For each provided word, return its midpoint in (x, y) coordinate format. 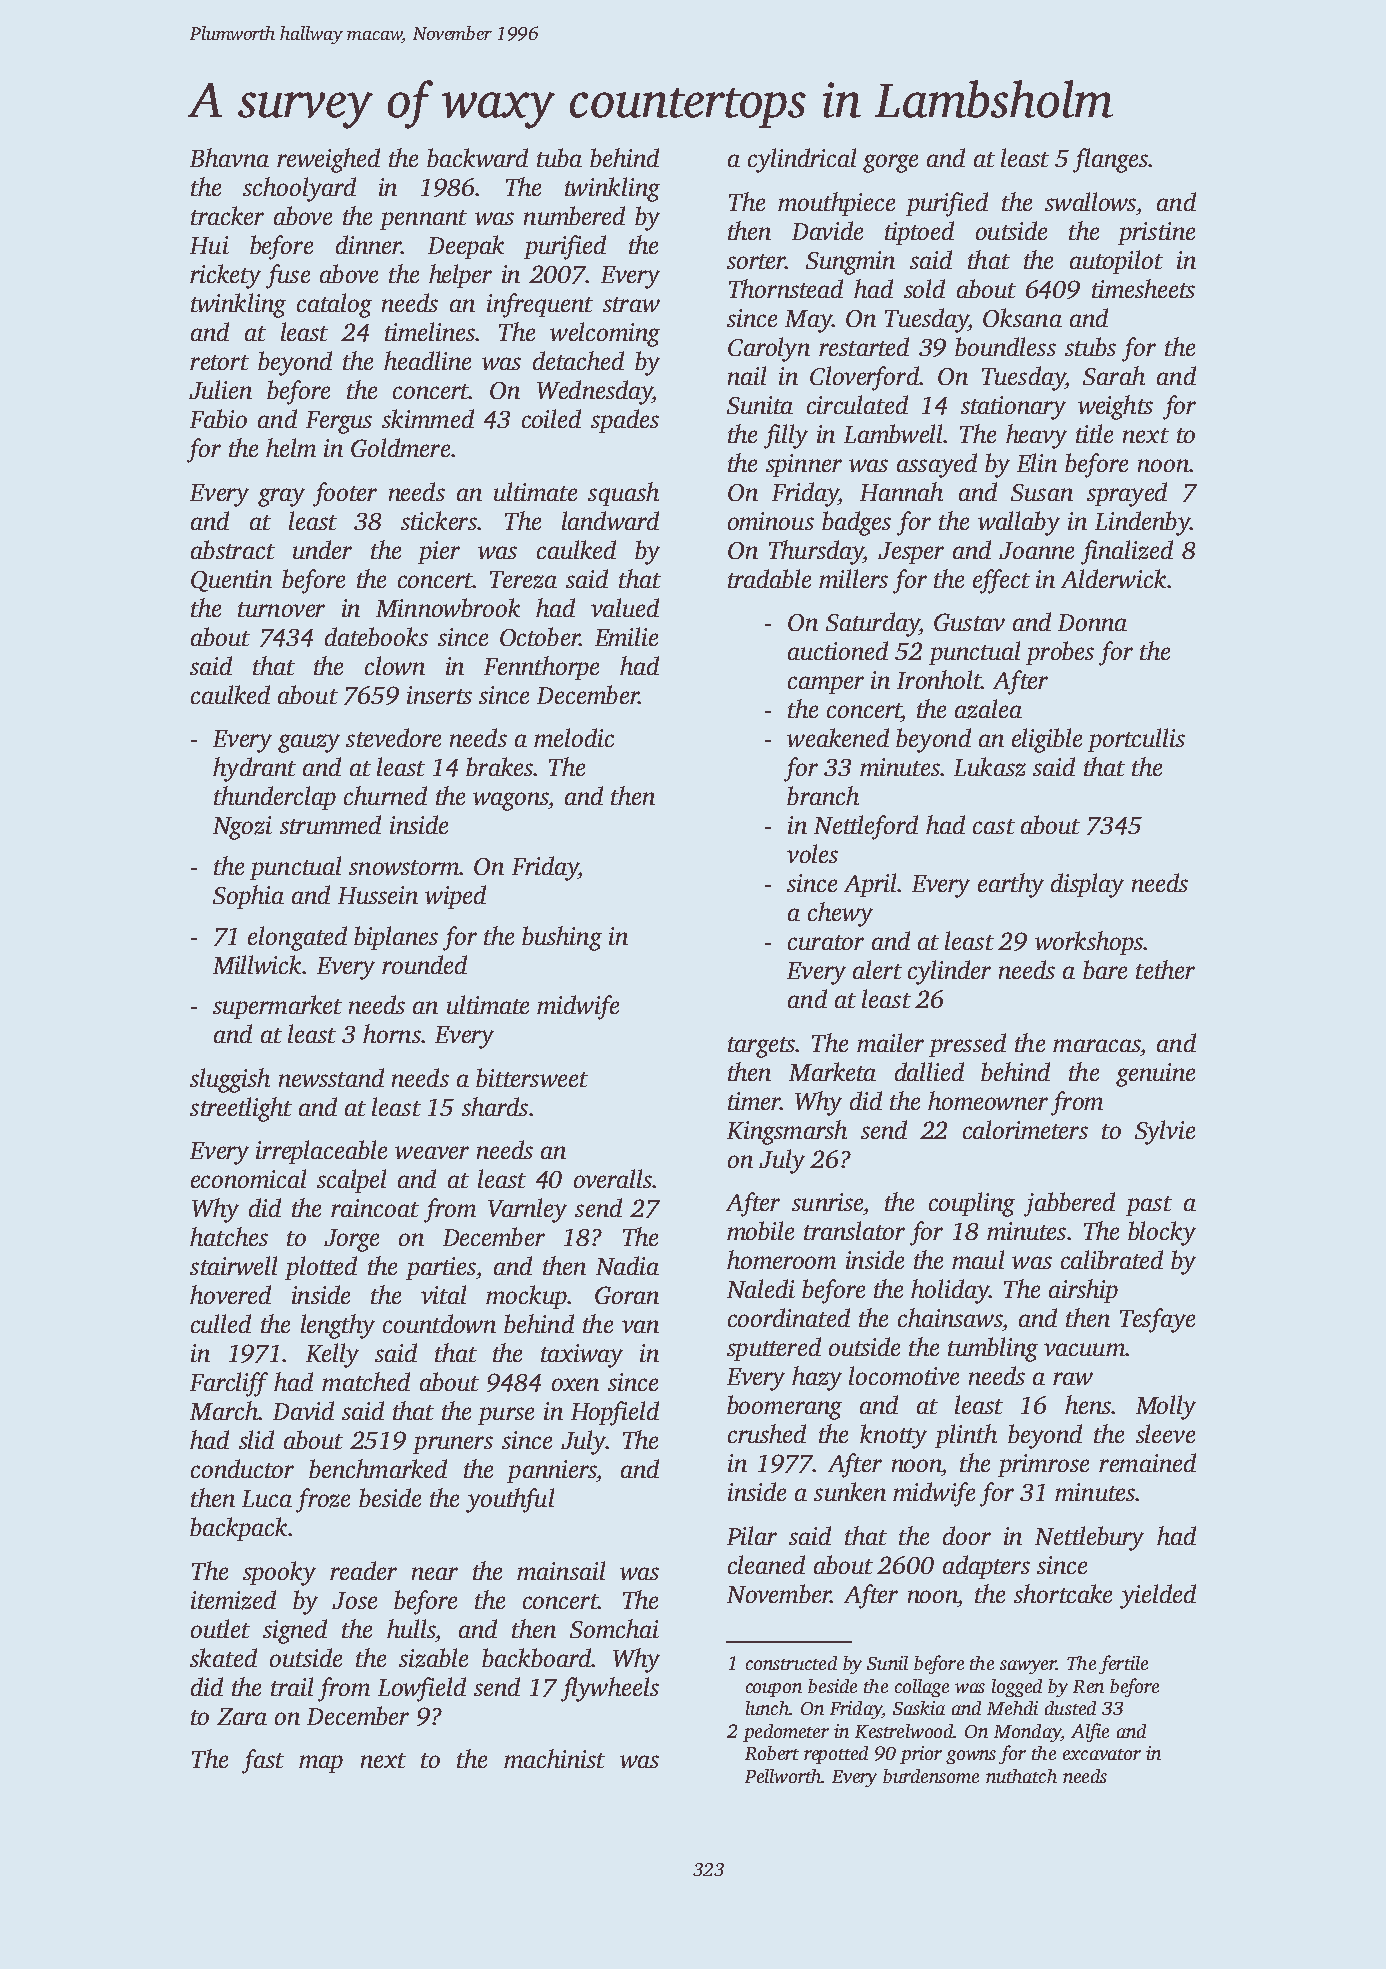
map (321, 1764)
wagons (511, 801)
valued (625, 607)
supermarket (277, 1007)
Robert (772, 1753)
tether (1165, 969)
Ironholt (939, 679)
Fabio (218, 418)
